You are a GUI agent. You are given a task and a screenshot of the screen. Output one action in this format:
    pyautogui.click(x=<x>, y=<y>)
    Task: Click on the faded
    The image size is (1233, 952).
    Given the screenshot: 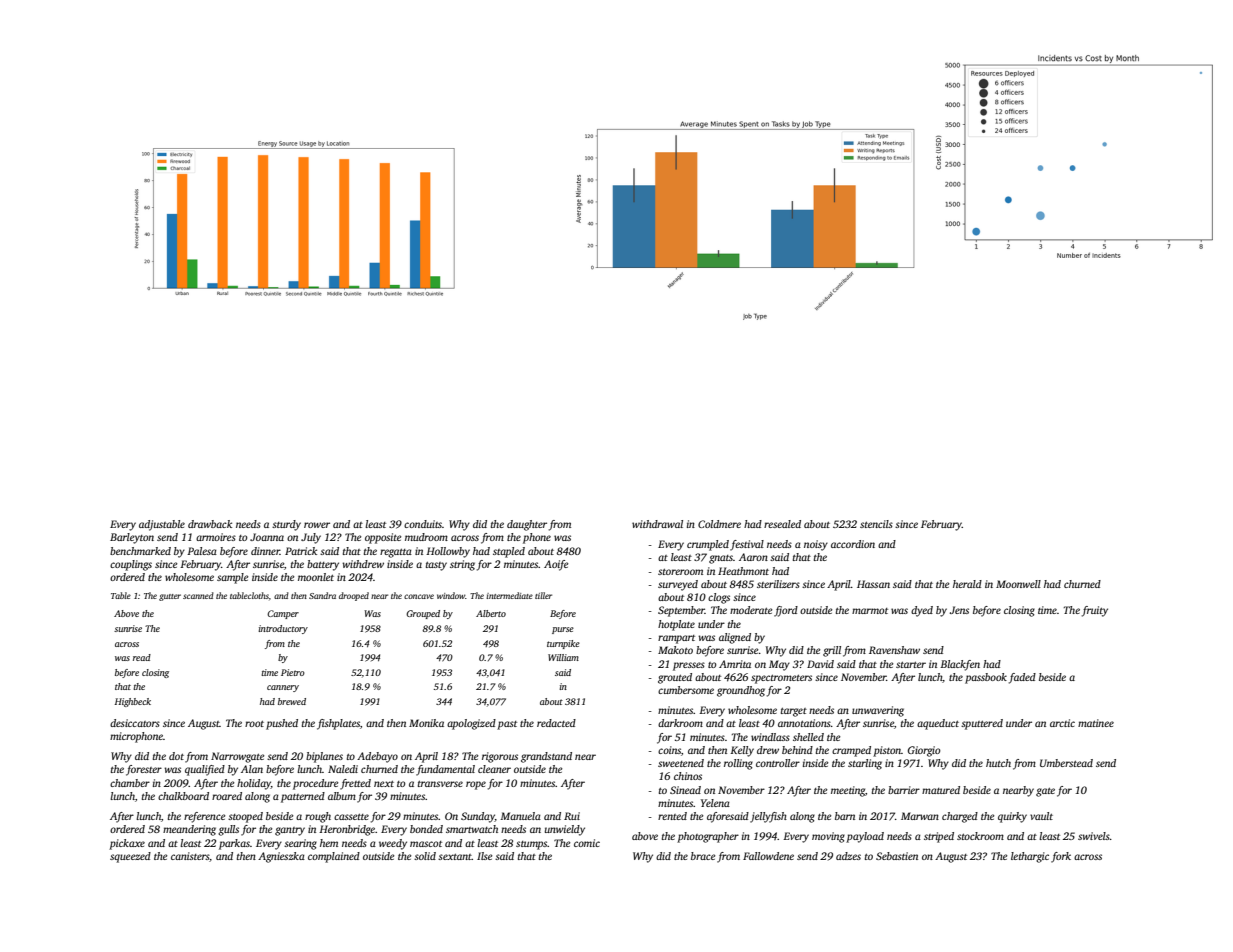 What is the action you would take?
    pyautogui.click(x=1022, y=678)
